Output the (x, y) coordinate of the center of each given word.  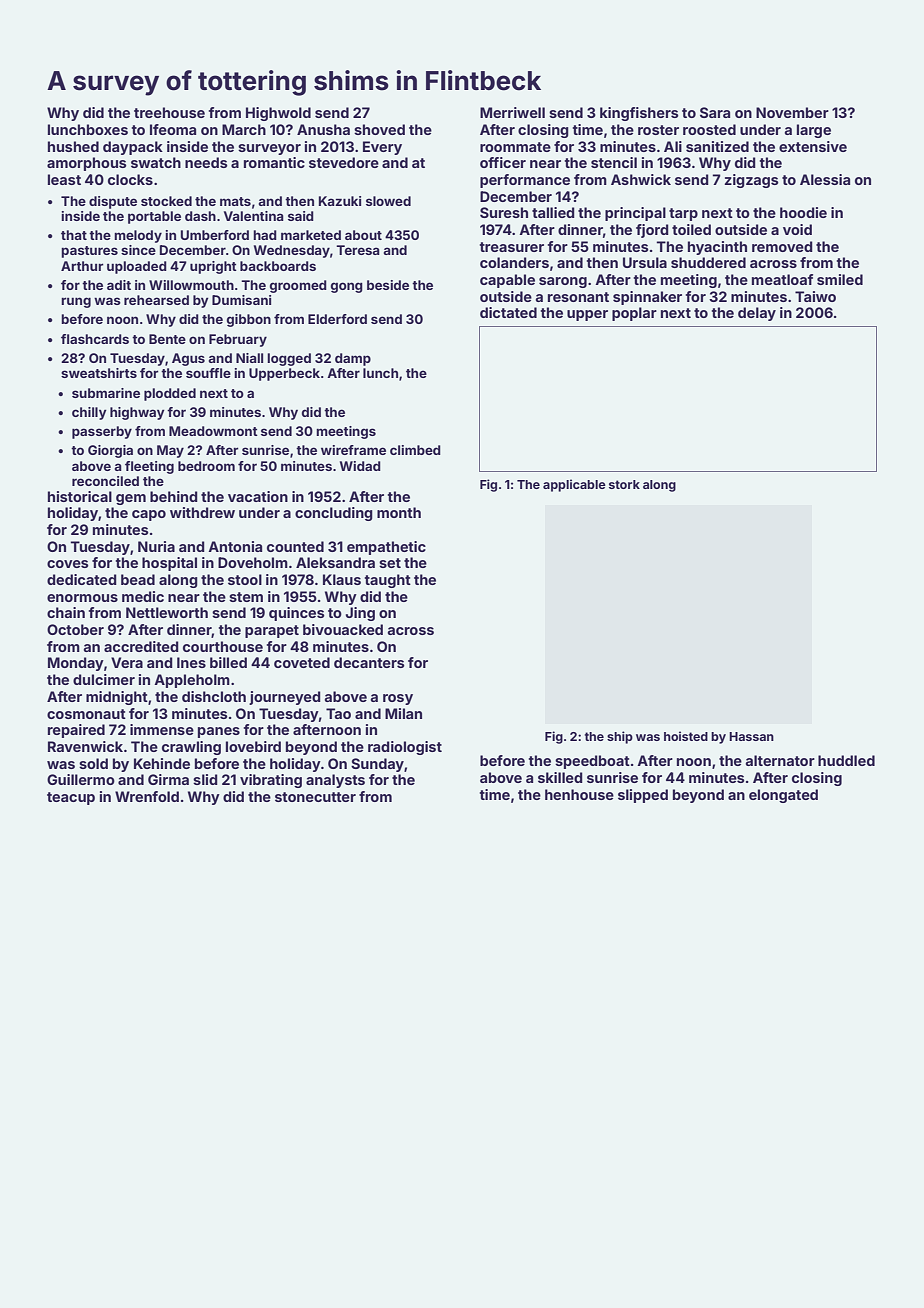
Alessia (825, 179)
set (390, 563)
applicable (574, 485)
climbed (415, 450)
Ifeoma (173, 129)
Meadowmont (213, 431)
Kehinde (162, 763)
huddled (846, 760)
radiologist (405, 748)
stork (624, 484)
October (75, 629)
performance (525, 181)
